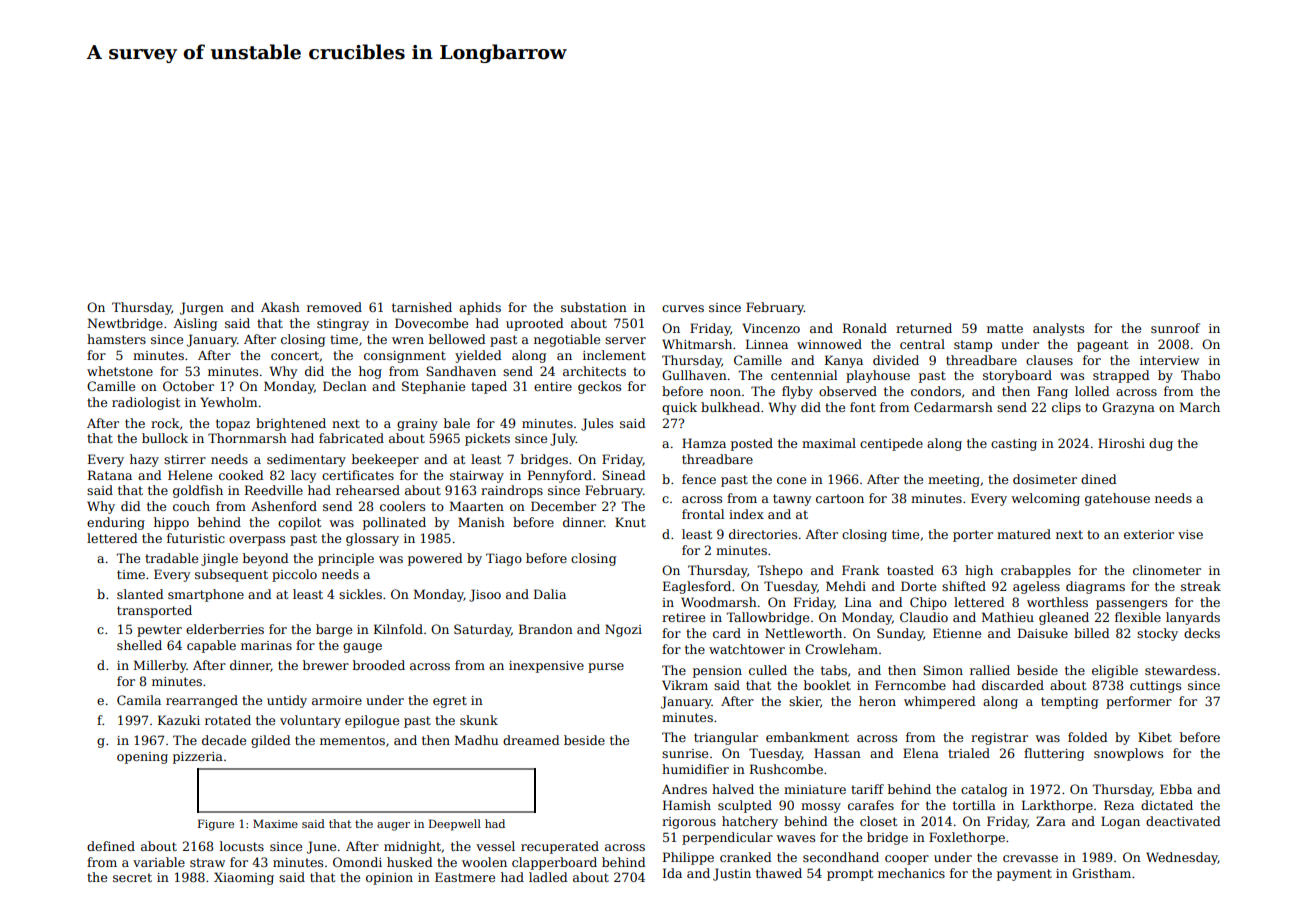 This screenshot has width=1308, height=924. I want to click on opinion, so click(389, 879).
